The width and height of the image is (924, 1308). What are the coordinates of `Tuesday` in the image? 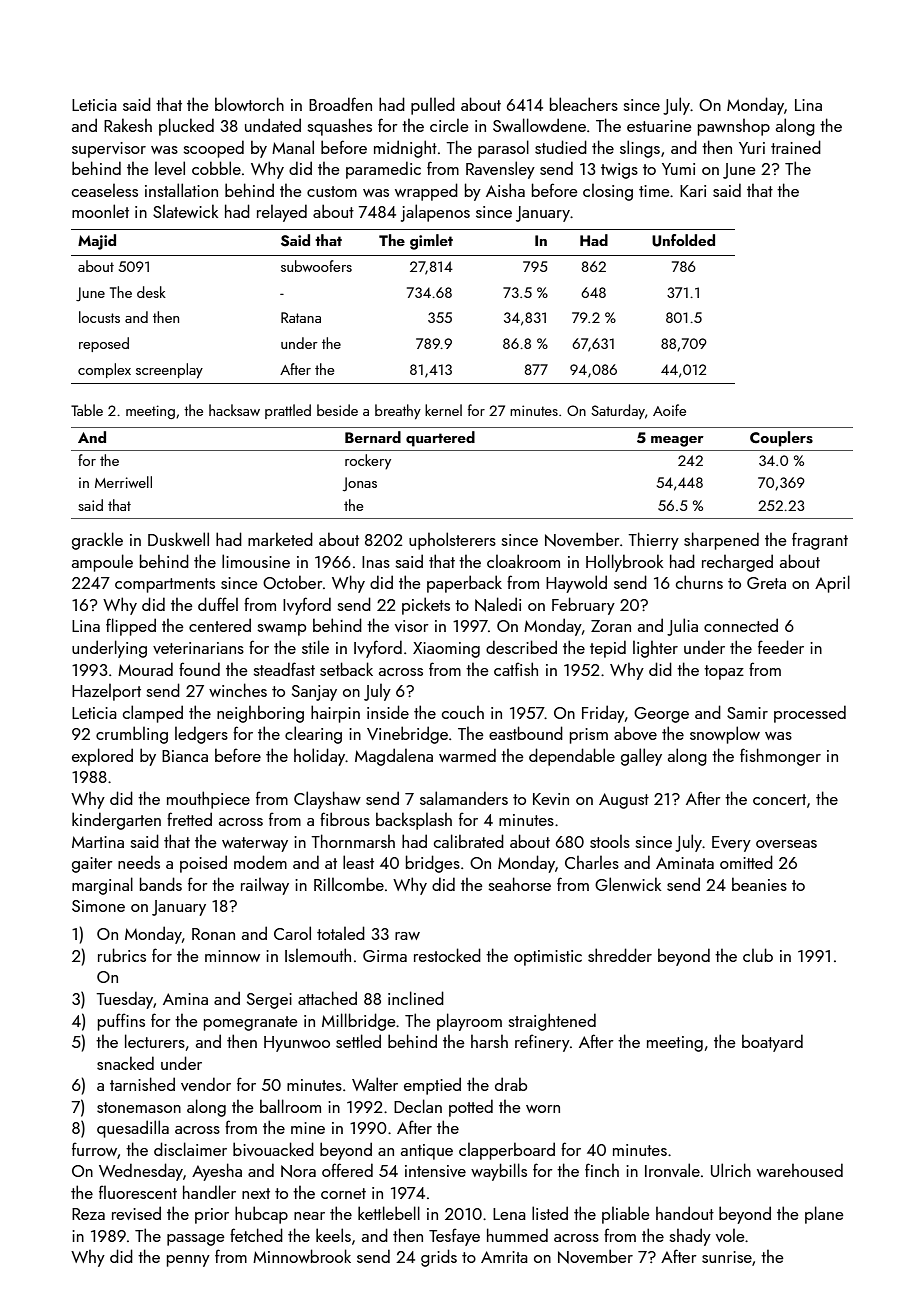 It's located at (124, 1000).
